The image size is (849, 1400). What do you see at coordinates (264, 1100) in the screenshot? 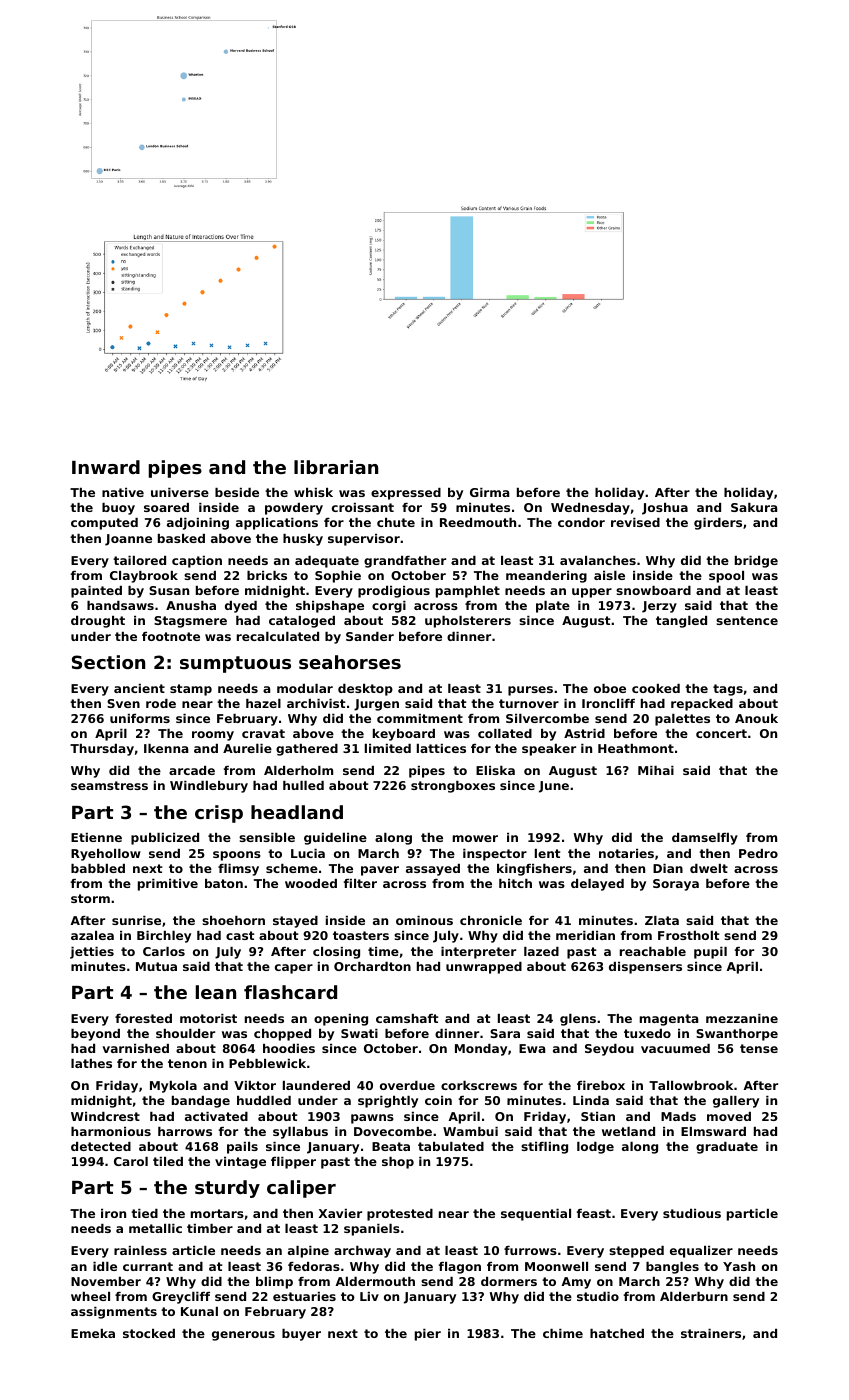
I see `huddled` at bounding box center [264, 1100].
